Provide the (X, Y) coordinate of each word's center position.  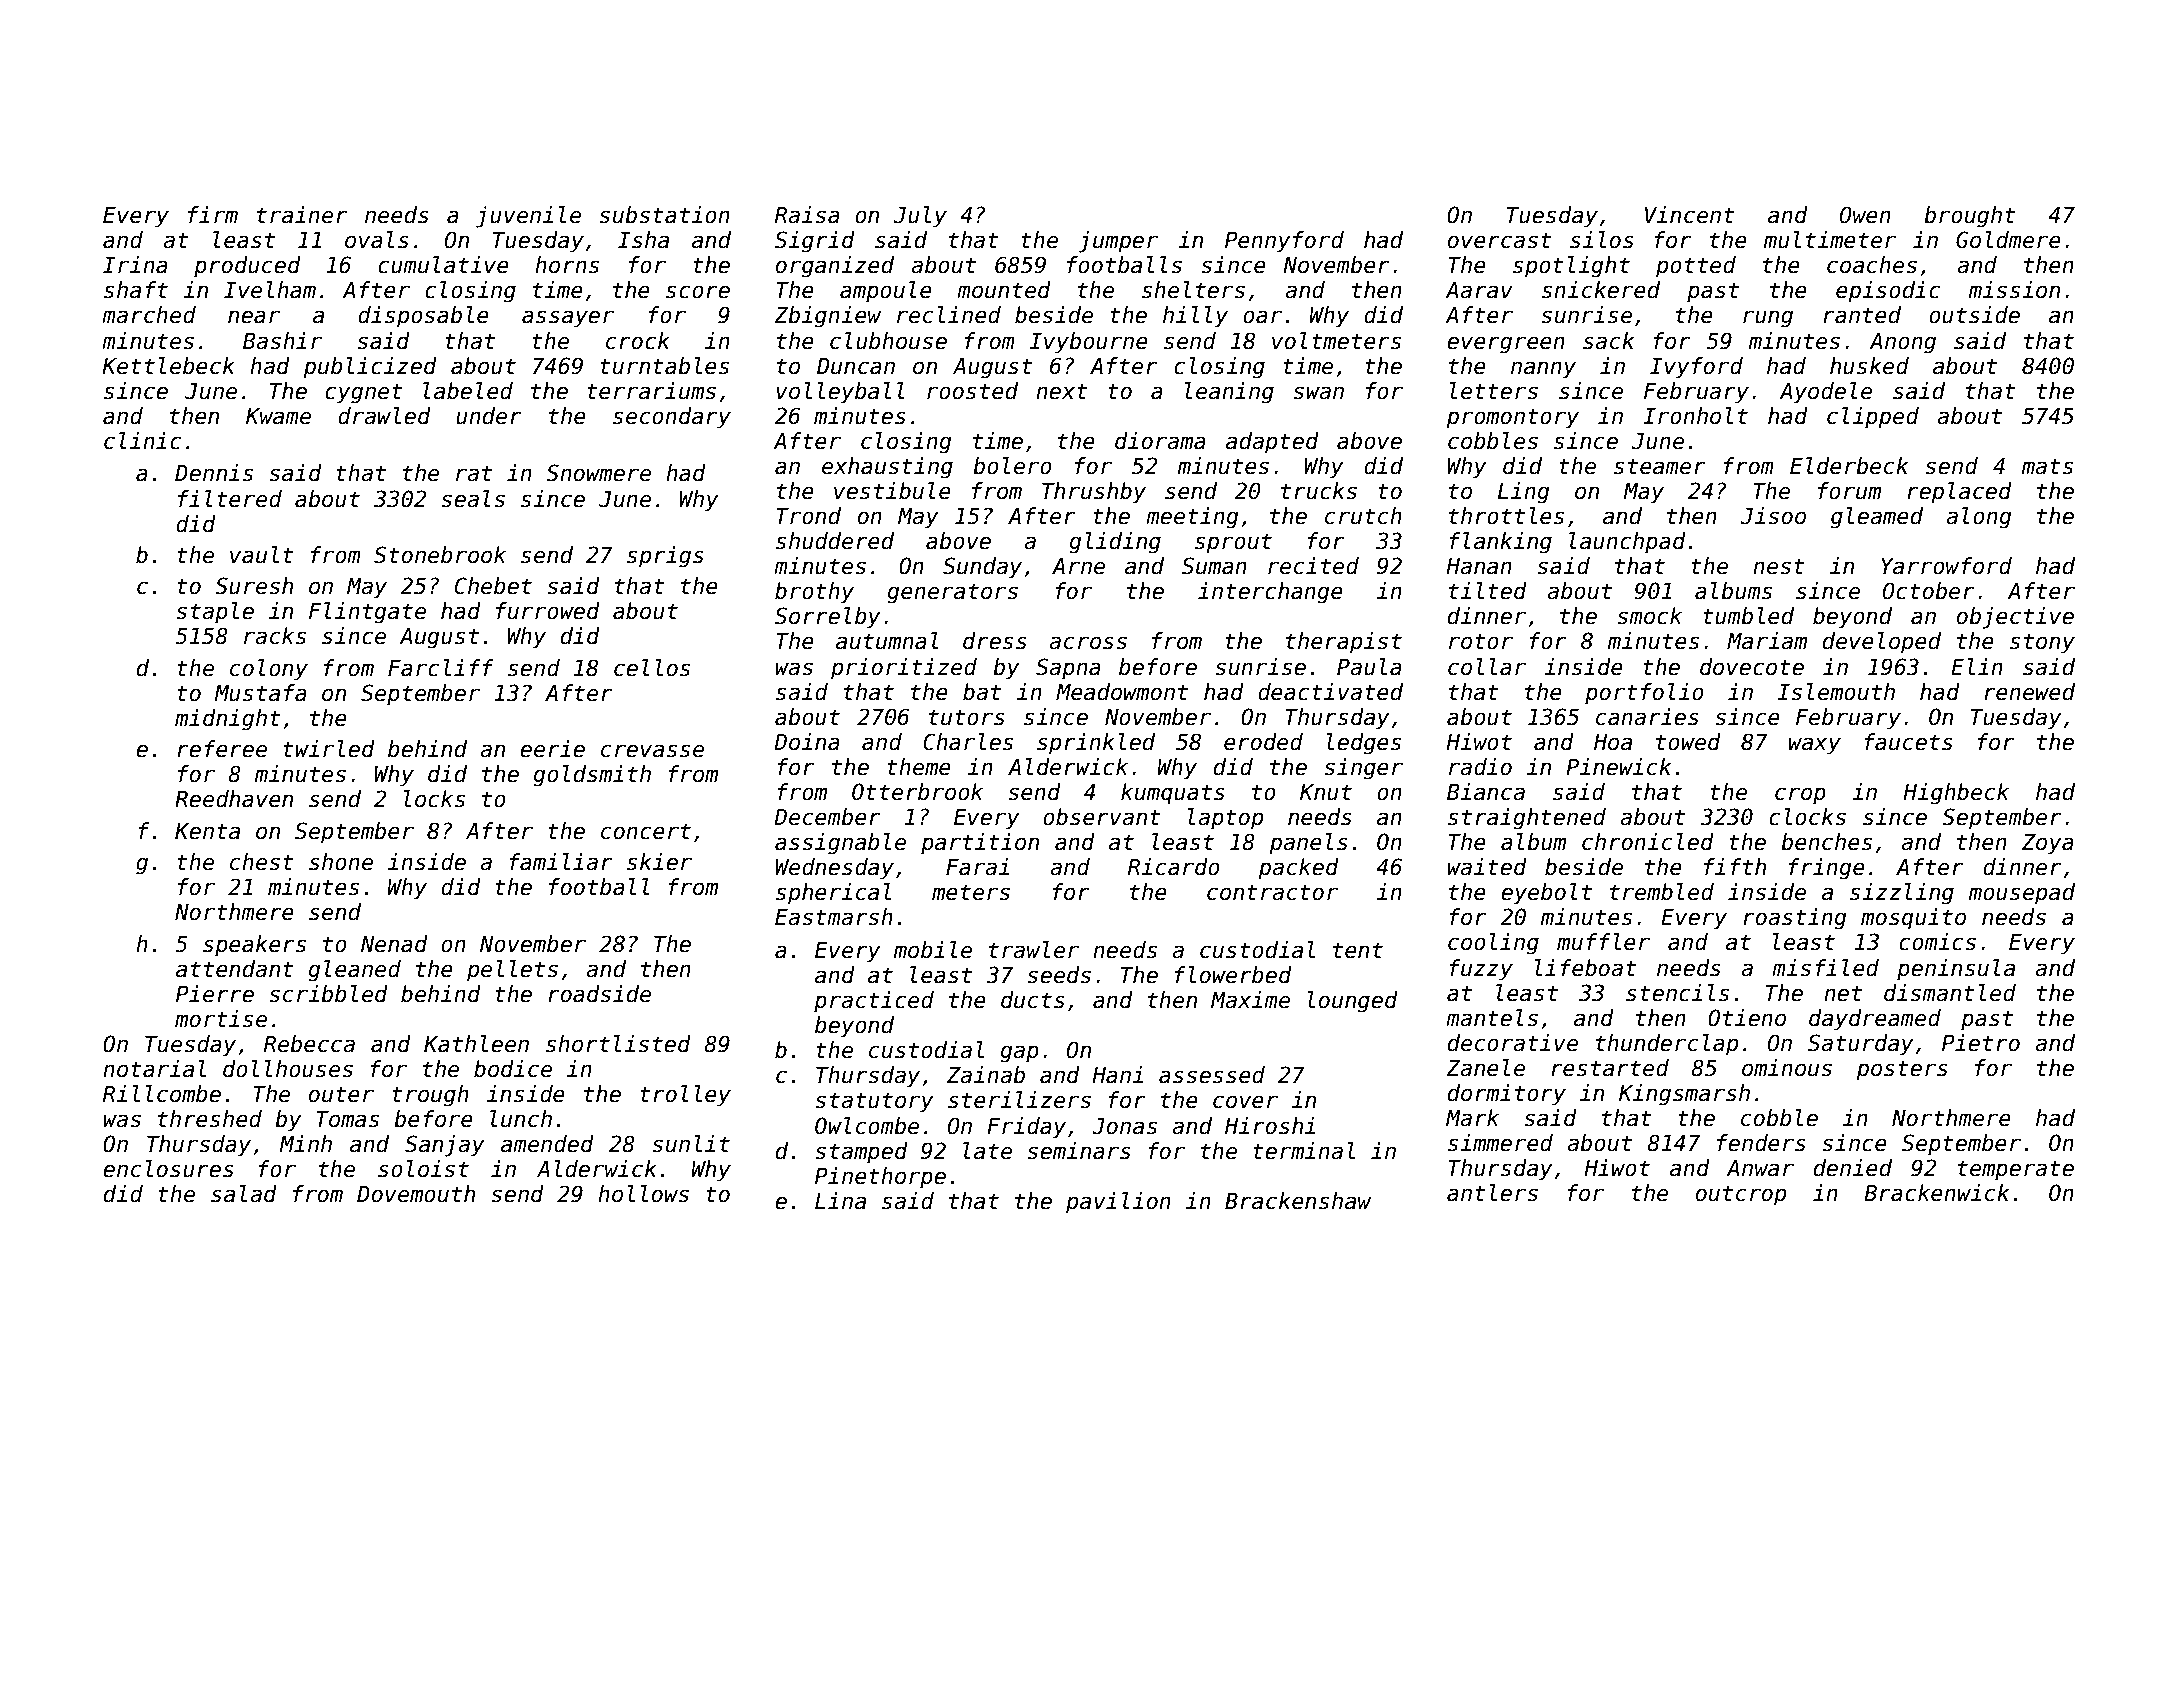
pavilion (1118, 1203)
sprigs (665, 557)
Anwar (1760, 1168)
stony (2042, 643)
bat (982, 692)
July (920, 217)
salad (244, 1194)
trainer (302, 215)
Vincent (1690, 215)
